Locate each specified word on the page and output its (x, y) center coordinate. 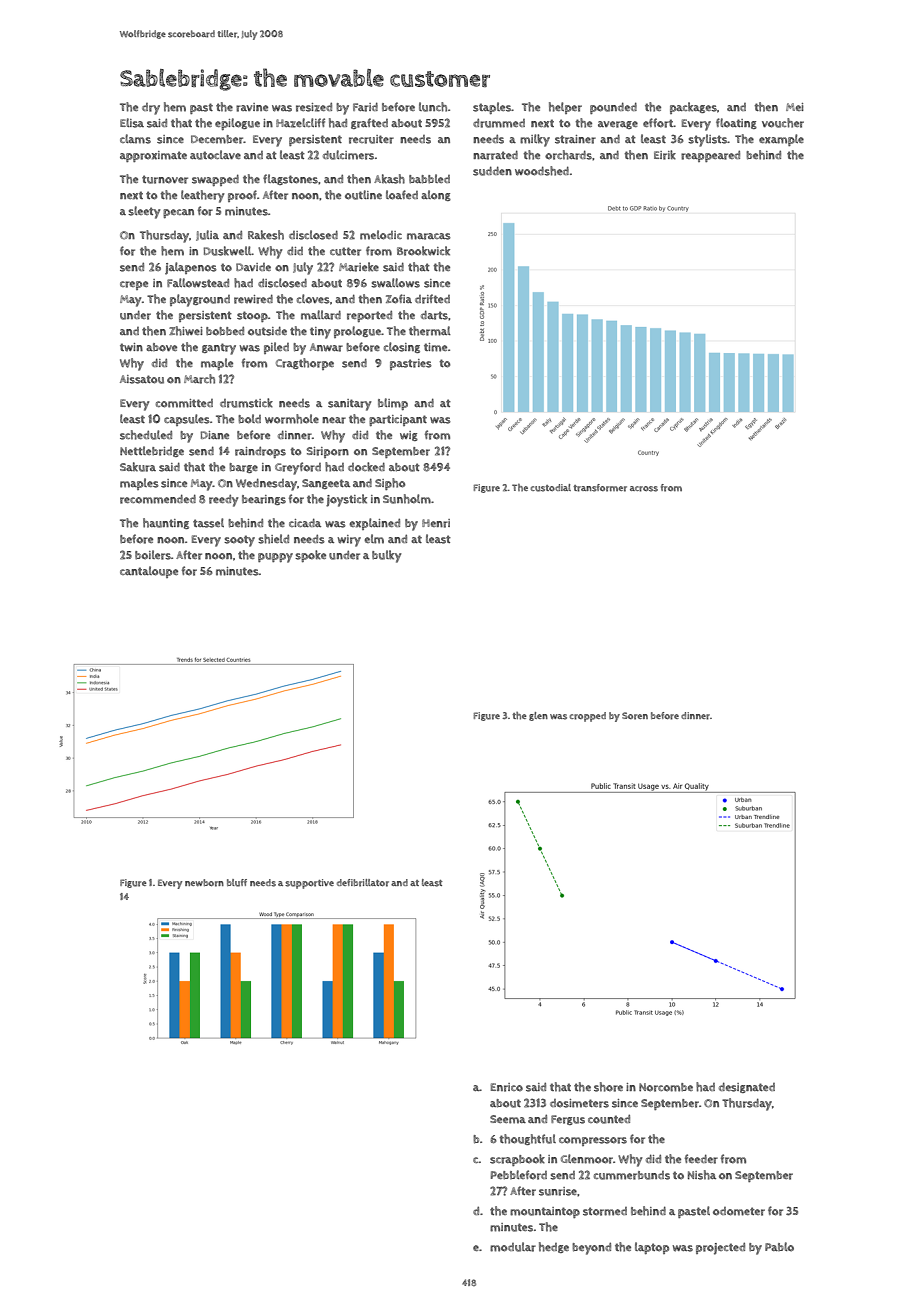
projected (720, 1248)
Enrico (507, 1087)
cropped (588, 717)
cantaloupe (149, 572)
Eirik (665, 155)
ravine (252, 107)
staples (492, 108)
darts (434, 315)
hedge (554, 1247)
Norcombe (666, 1087)
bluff (237, 883)
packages (693, 108)
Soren (635, 716)
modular (513, 1247)
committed (184, 403)
